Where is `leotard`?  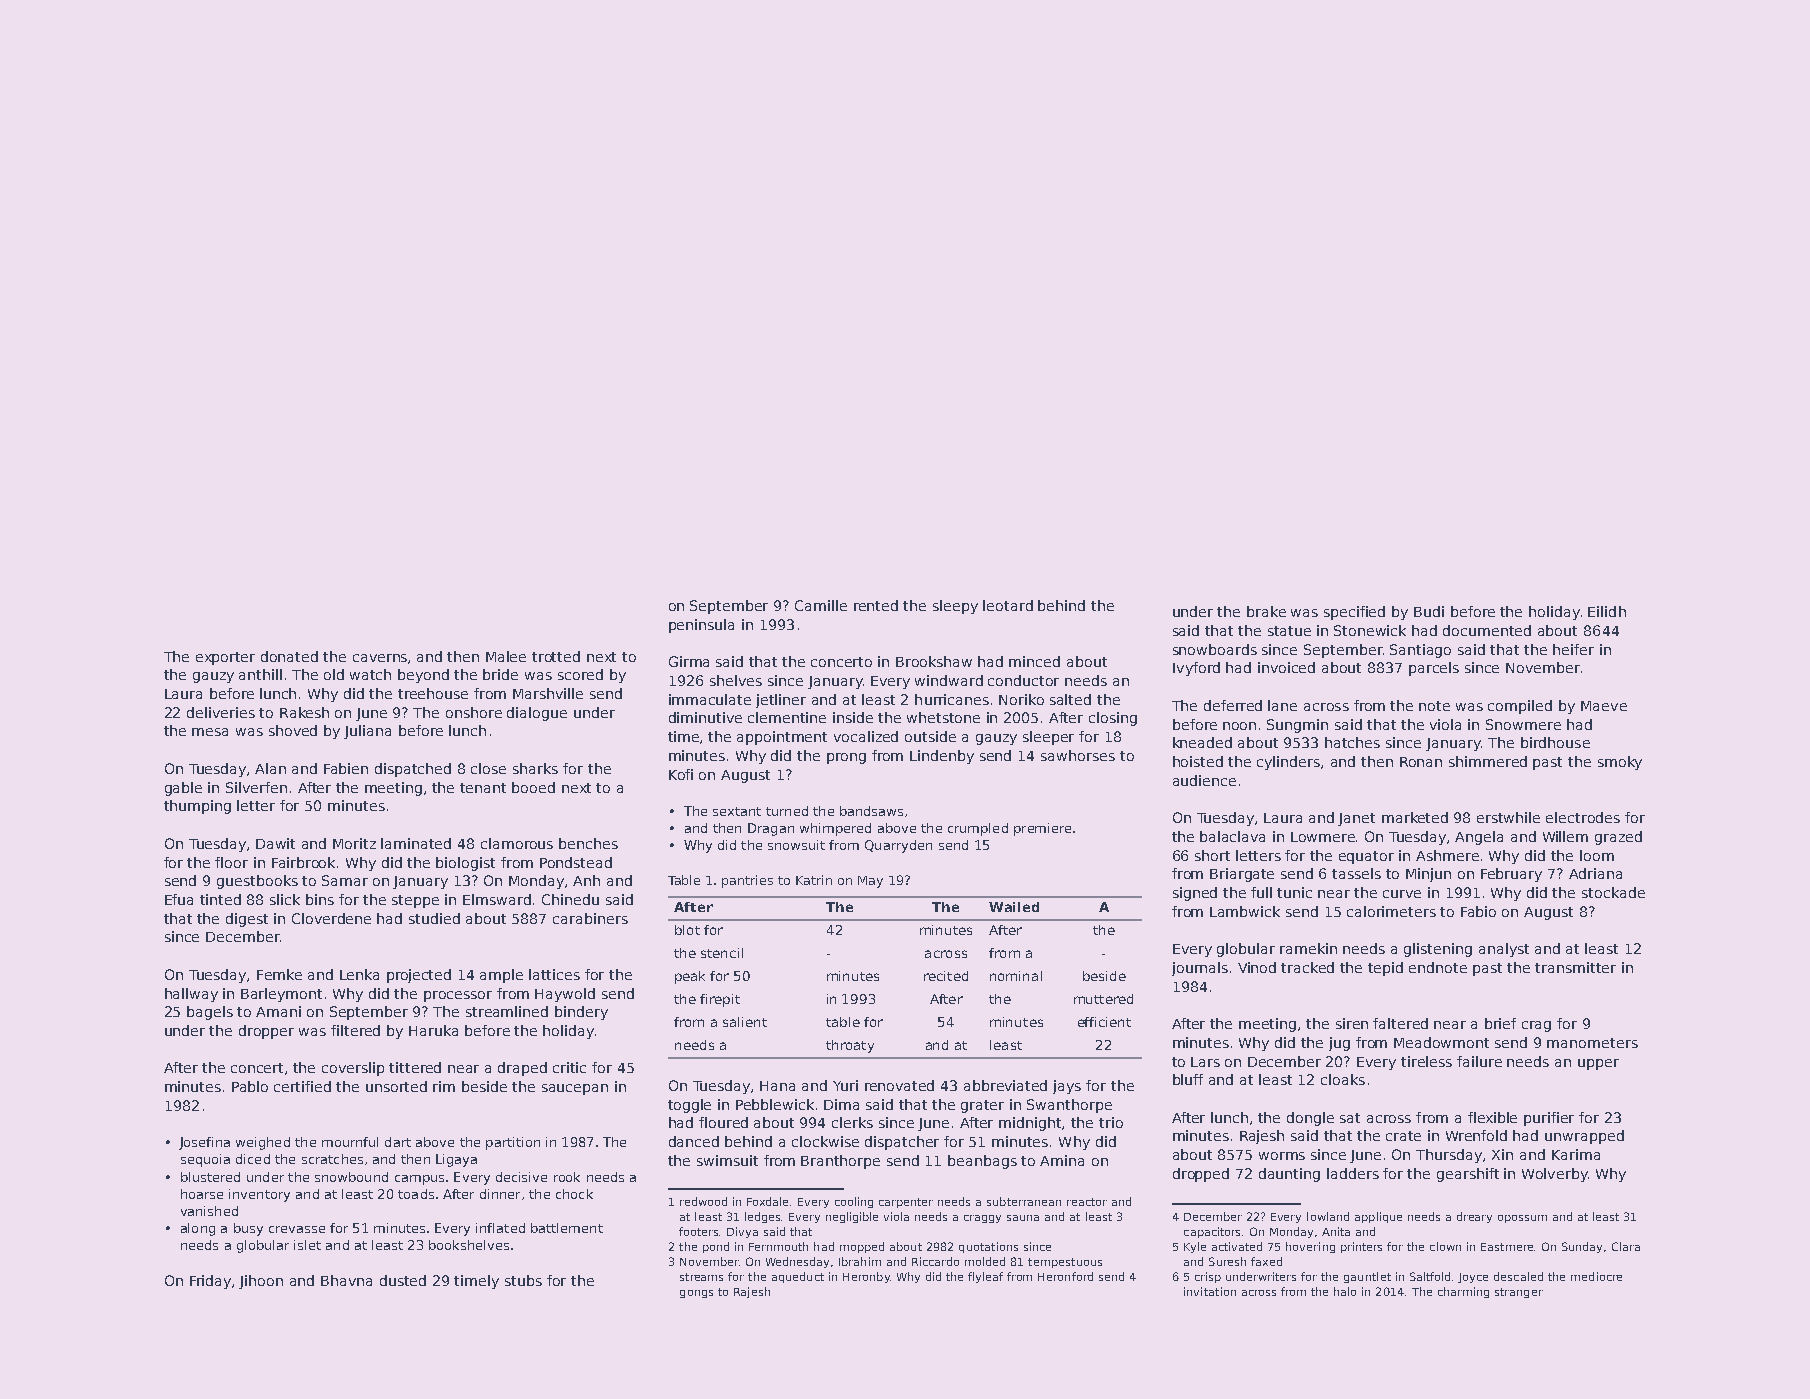 leotard is located at coordinates (1008, 605).
